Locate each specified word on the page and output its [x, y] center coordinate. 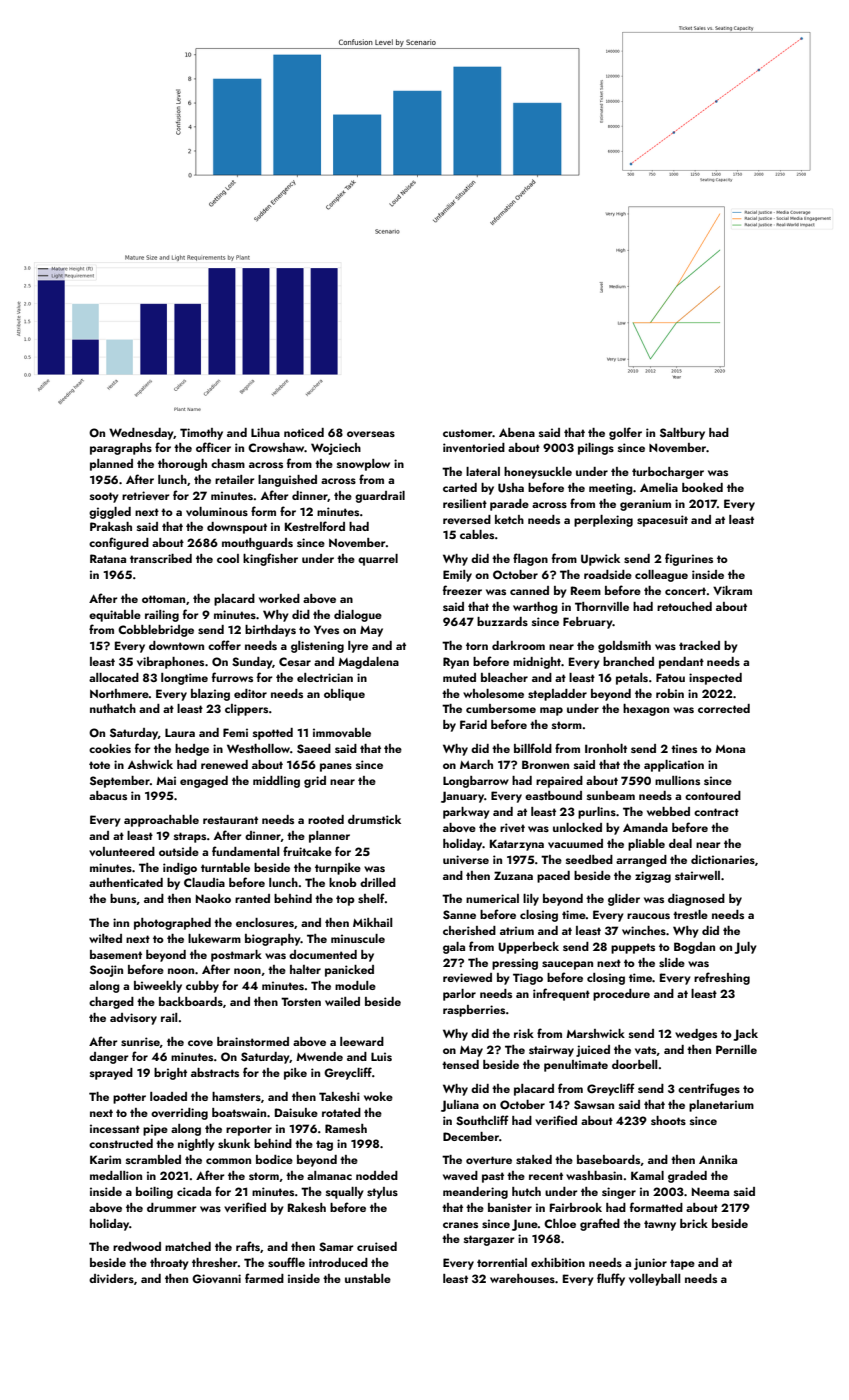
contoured [713, 795]
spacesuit [662, 521]
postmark [236, 956]
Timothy [201, 434]
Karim [105, 1159]
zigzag [653, 877]
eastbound [553, 795]
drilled [378, 882]
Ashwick [150, 764]
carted [460, 487]
